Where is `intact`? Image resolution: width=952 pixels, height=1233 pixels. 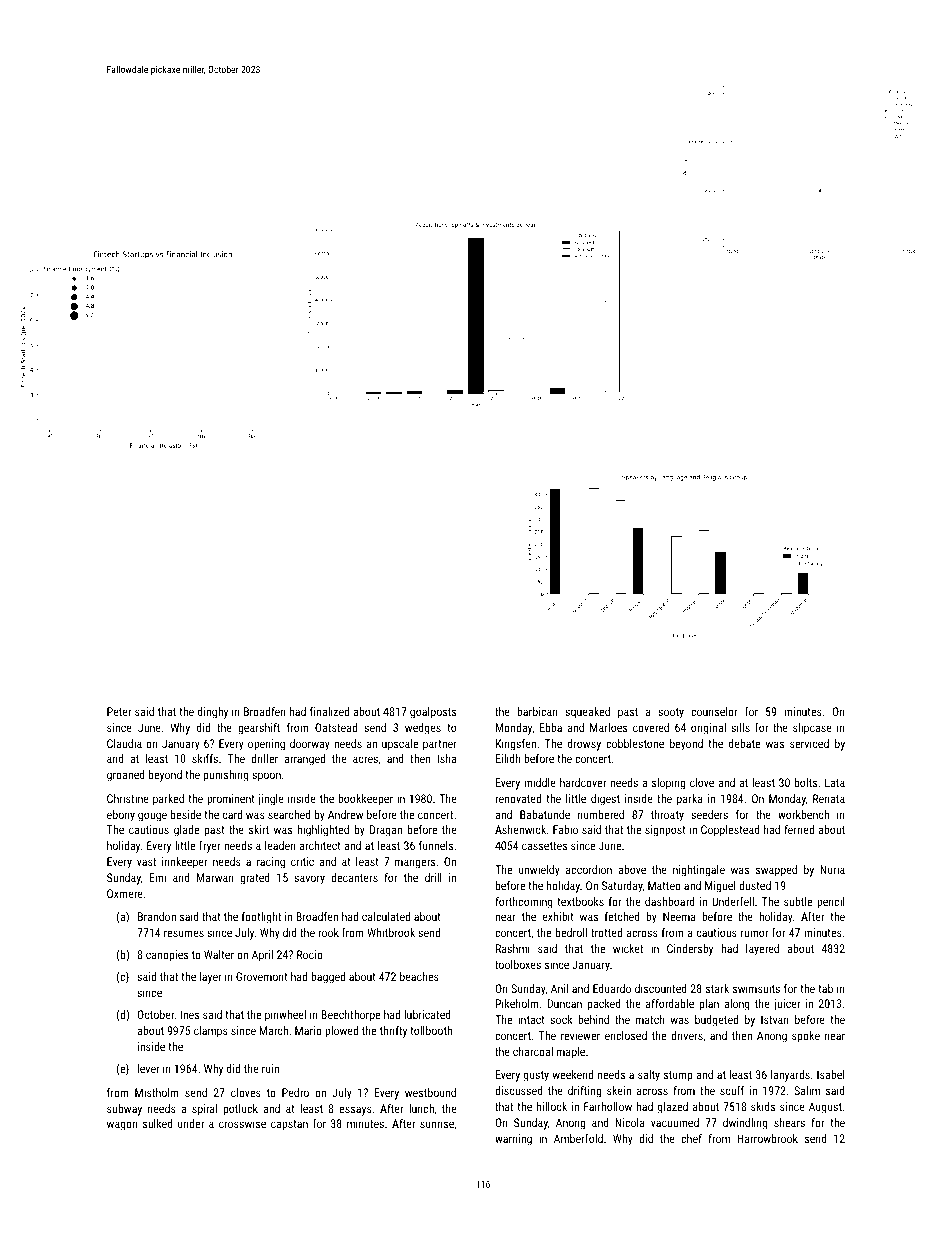
intact is located at coordinates (531, 1019).
